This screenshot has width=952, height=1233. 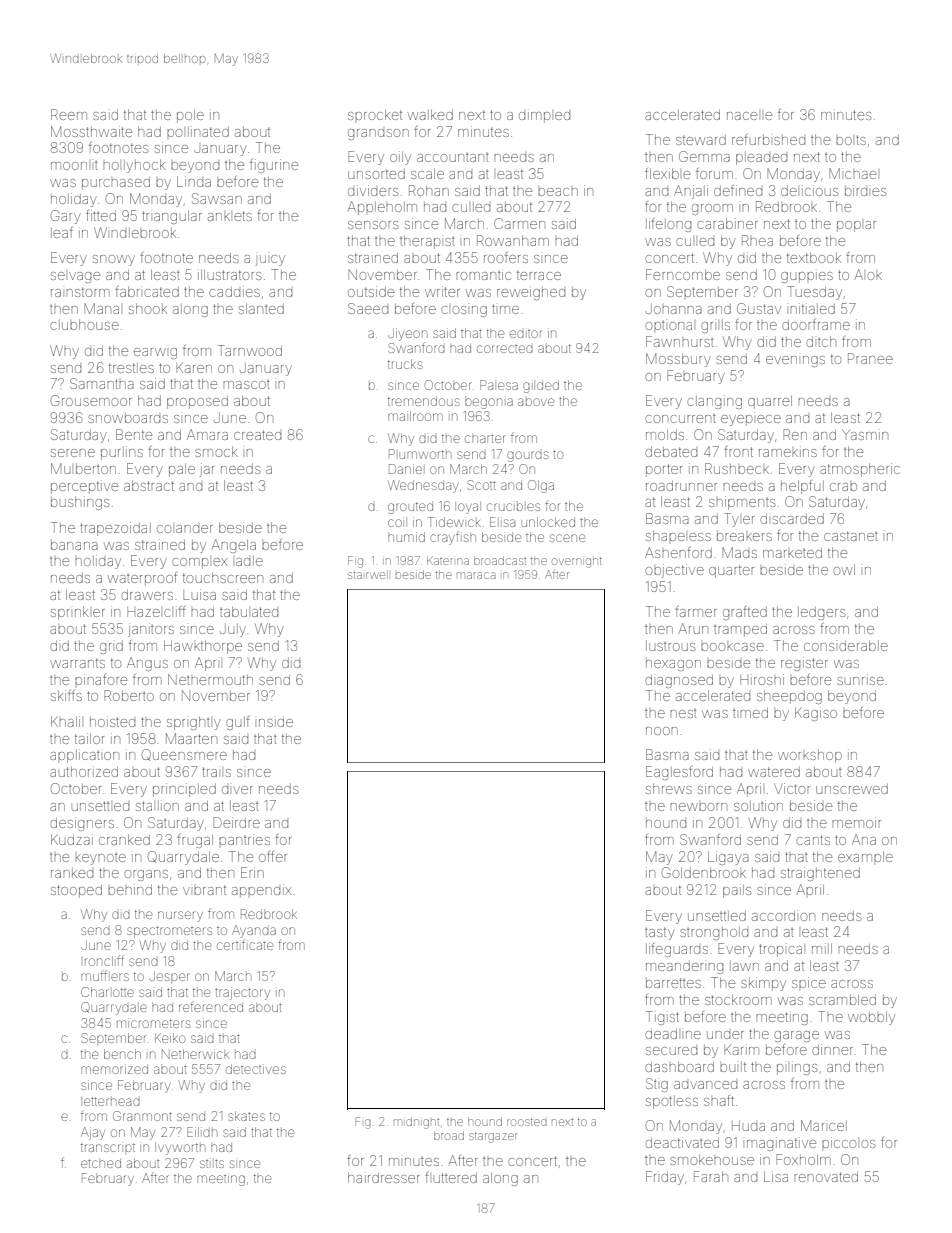 I want to click on sprocket, so click(x=375, y=114).
